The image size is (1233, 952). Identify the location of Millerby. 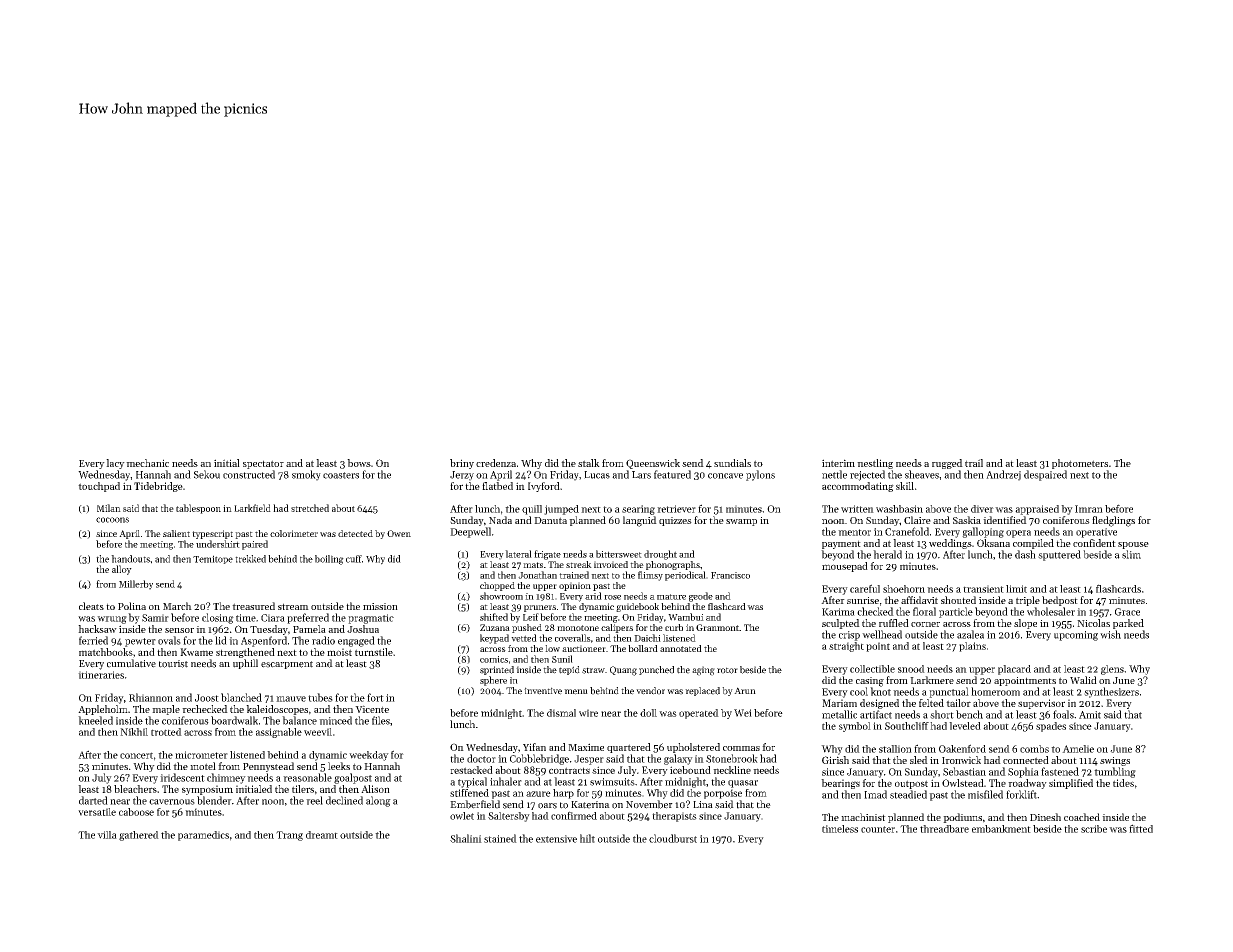
(136, 585).
